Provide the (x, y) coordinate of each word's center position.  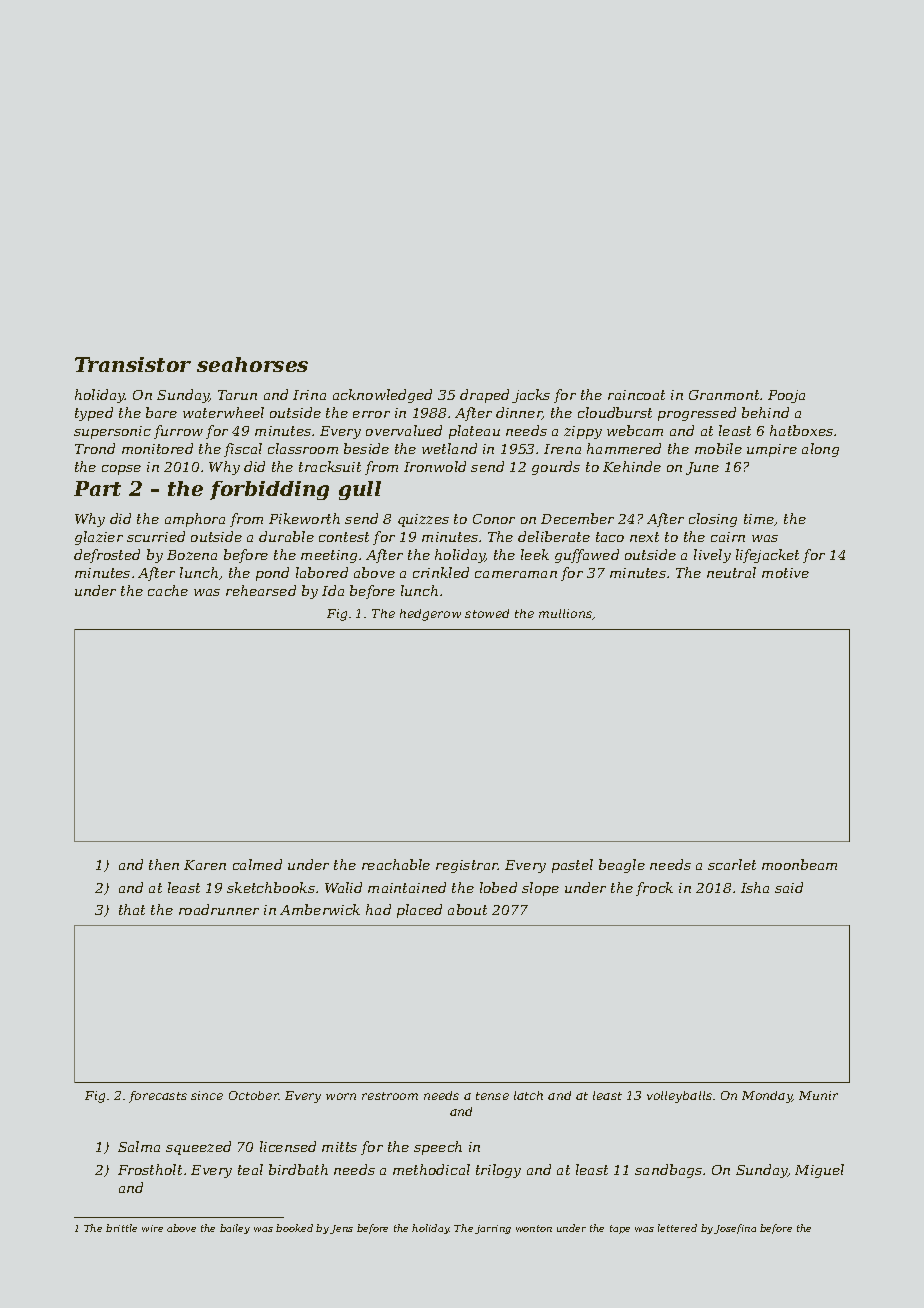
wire (152, 1228)
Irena (562, 449)
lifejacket (767, 556)
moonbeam (799, 864)
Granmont (725, 395)
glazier (99, 538)
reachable (396, 864)
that (132, 909)
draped (484, 396)
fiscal (243, 450)
